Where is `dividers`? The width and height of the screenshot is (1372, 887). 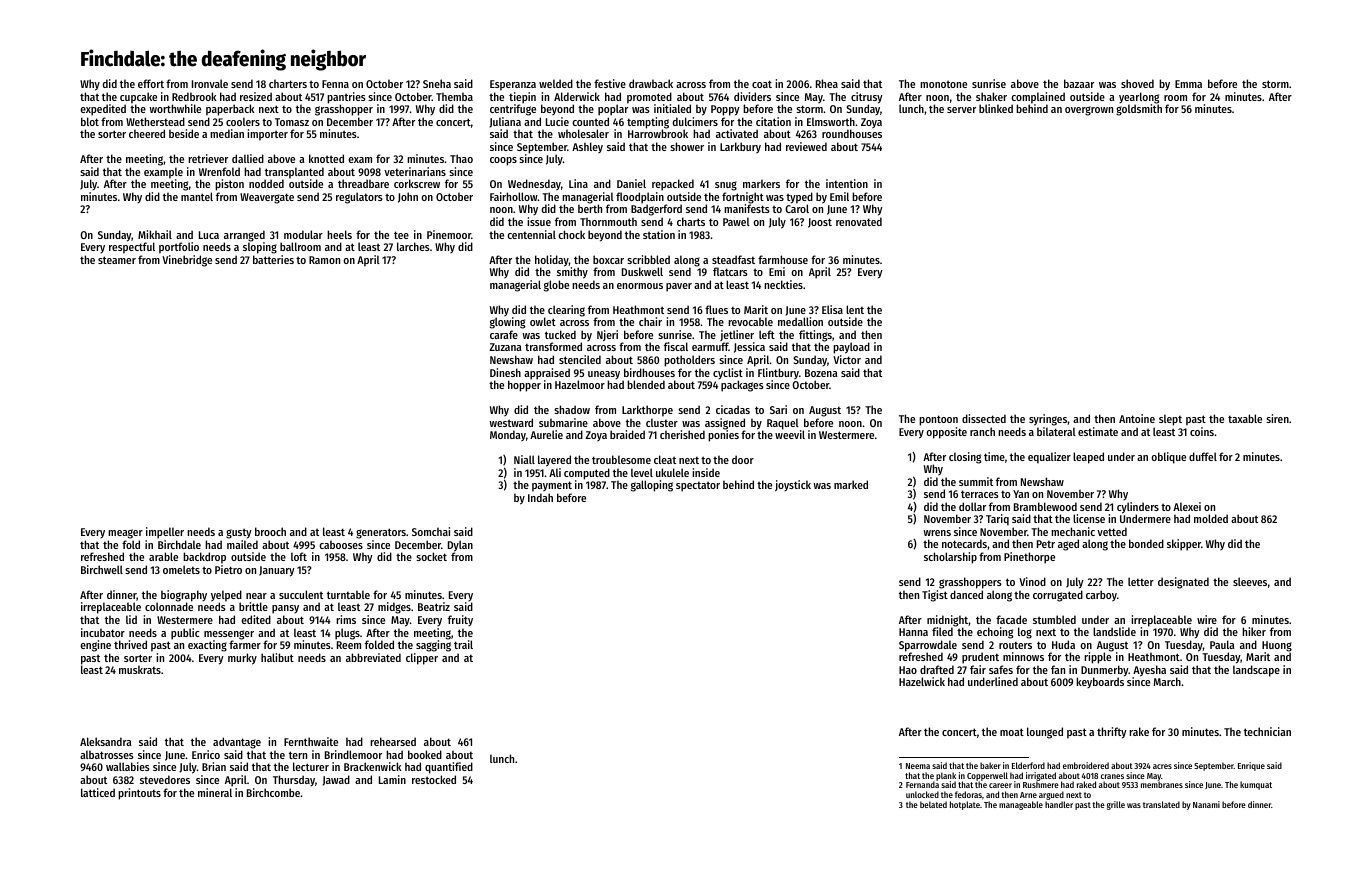 dividers is located at coordinates (752, 96).
